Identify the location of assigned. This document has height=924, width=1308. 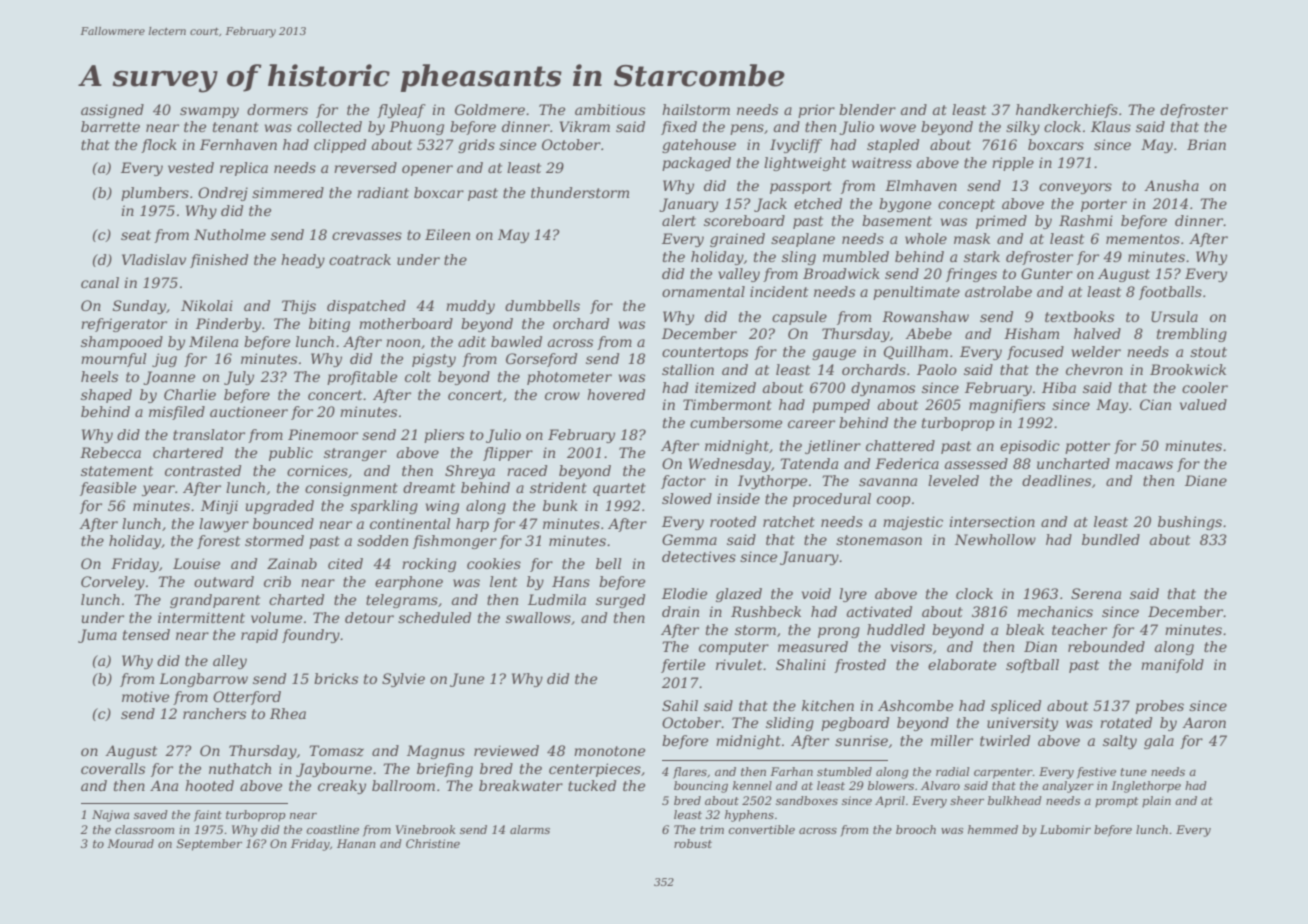
(112, 111).
